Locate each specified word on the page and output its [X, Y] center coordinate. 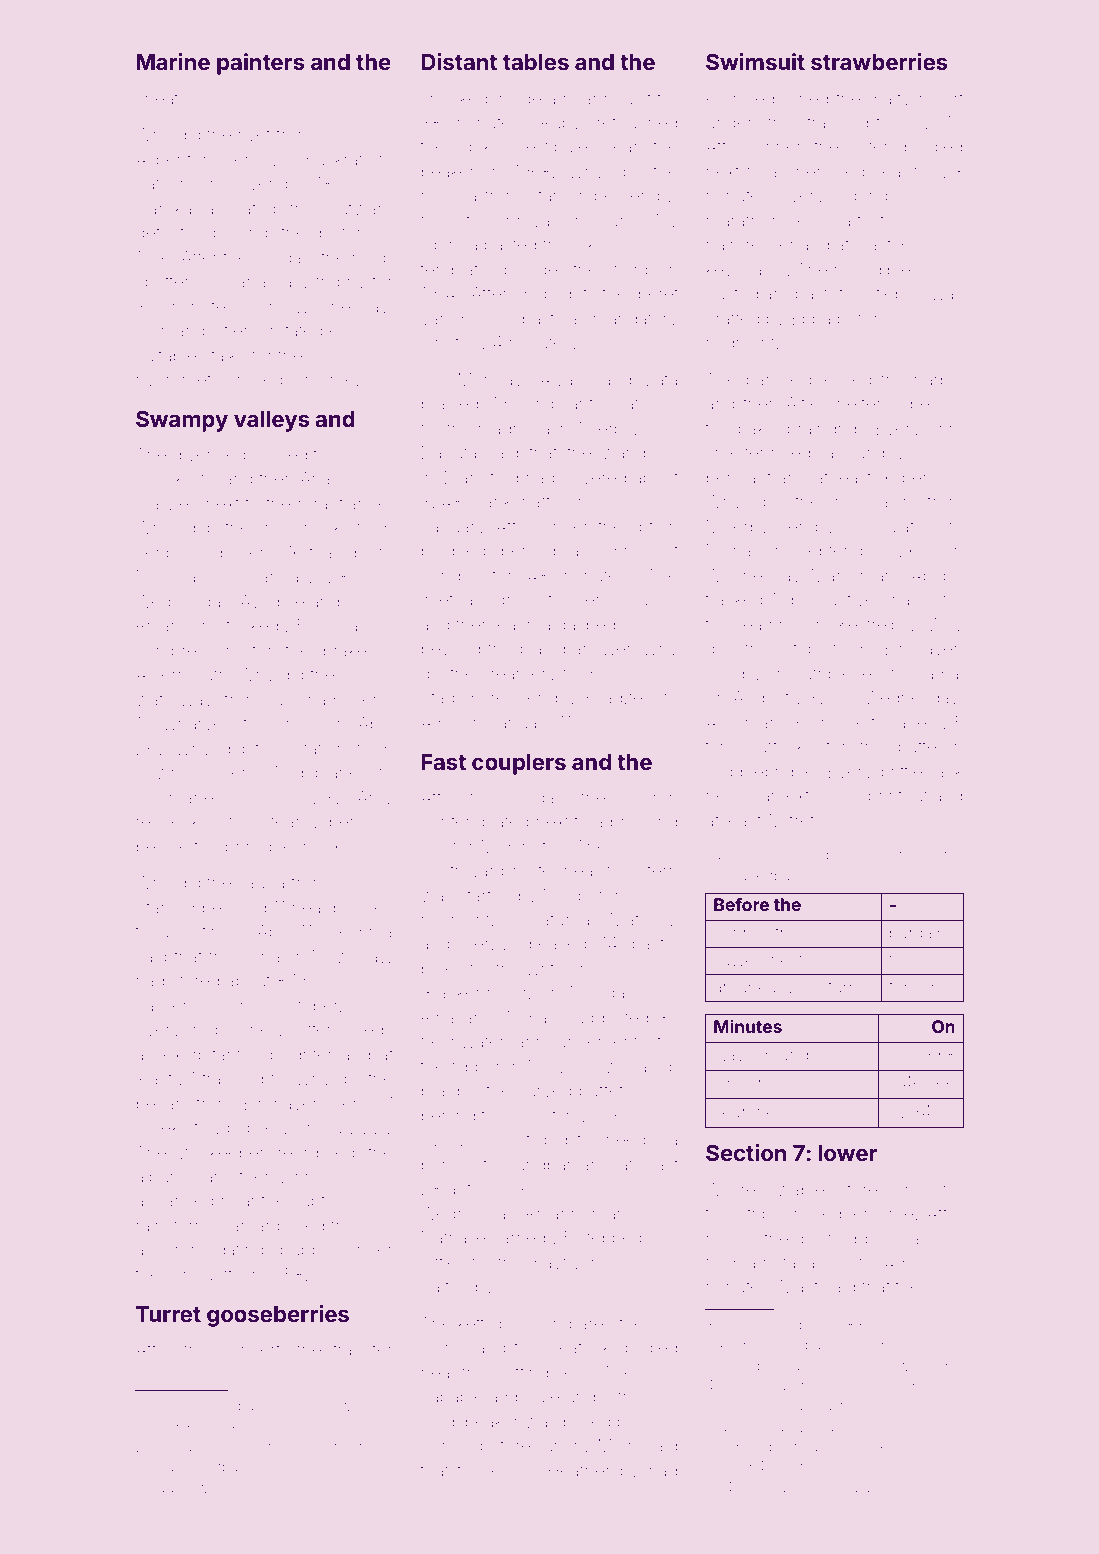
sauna [261, 884]
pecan [160, 1106]
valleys [272, 421]
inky [589, 246]
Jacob [653, 1066]
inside [518, 98]
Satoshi [164, 183]
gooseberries [278, 1316]
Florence [831, 722]
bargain [917, 934]
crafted [732, 318]
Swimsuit [755, 62]
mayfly [555, 1264]
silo [434, 846]
